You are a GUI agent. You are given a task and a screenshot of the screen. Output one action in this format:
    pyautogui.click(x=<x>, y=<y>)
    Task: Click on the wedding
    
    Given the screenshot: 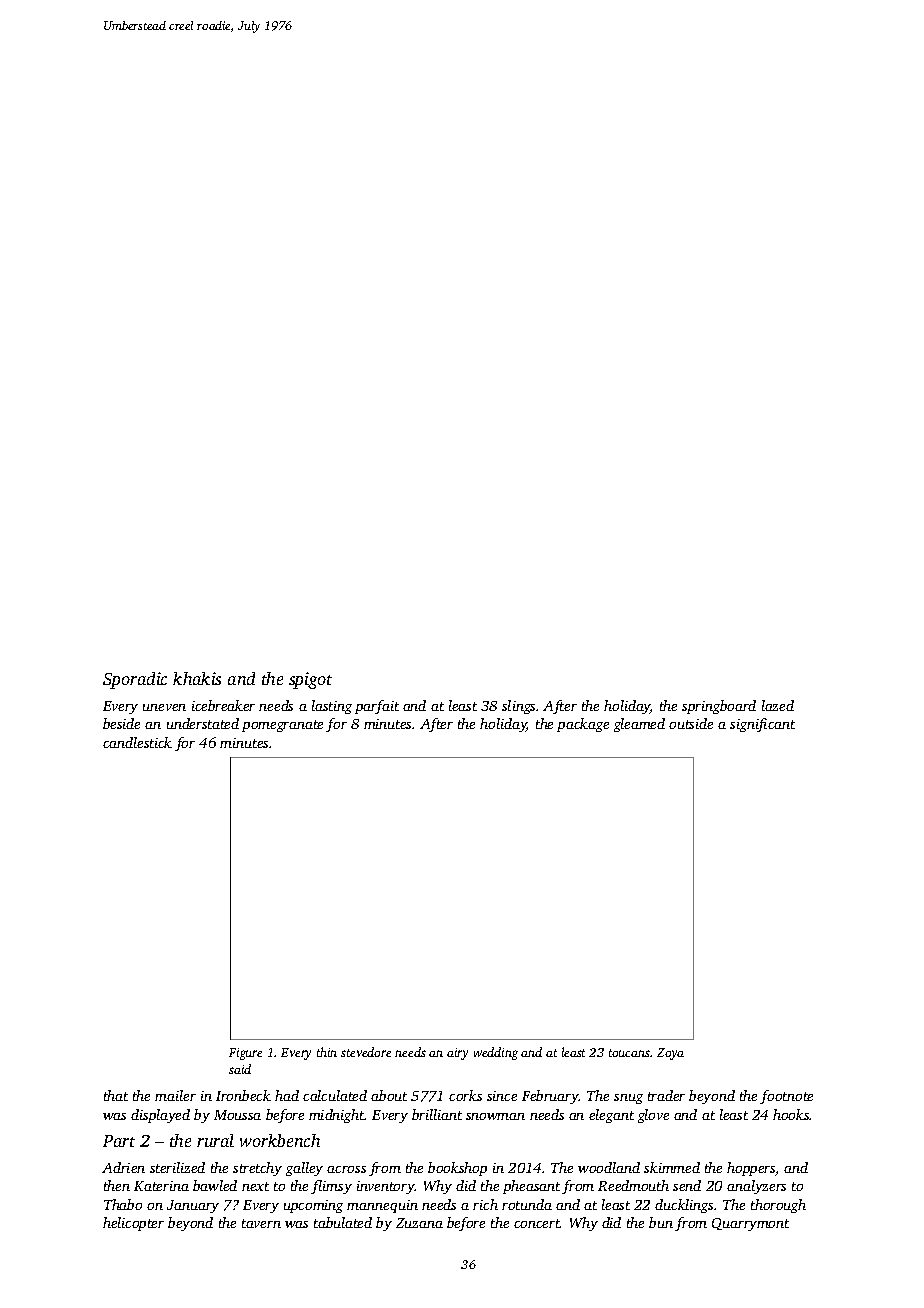 What is the action you would take?
    pyautogui.click(x=496, y=1053)
